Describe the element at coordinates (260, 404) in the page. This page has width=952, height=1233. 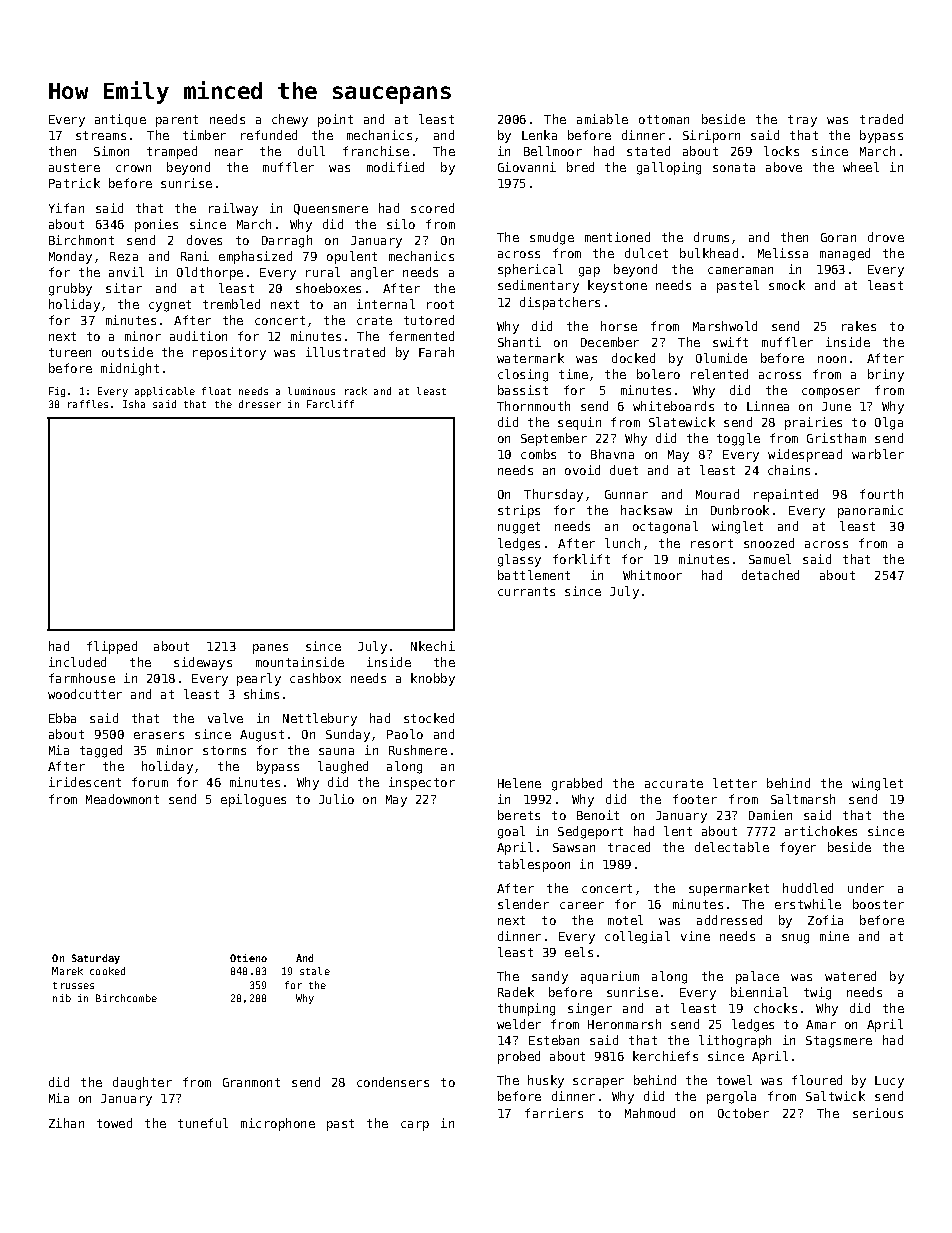
I see `dresser` at that location.
